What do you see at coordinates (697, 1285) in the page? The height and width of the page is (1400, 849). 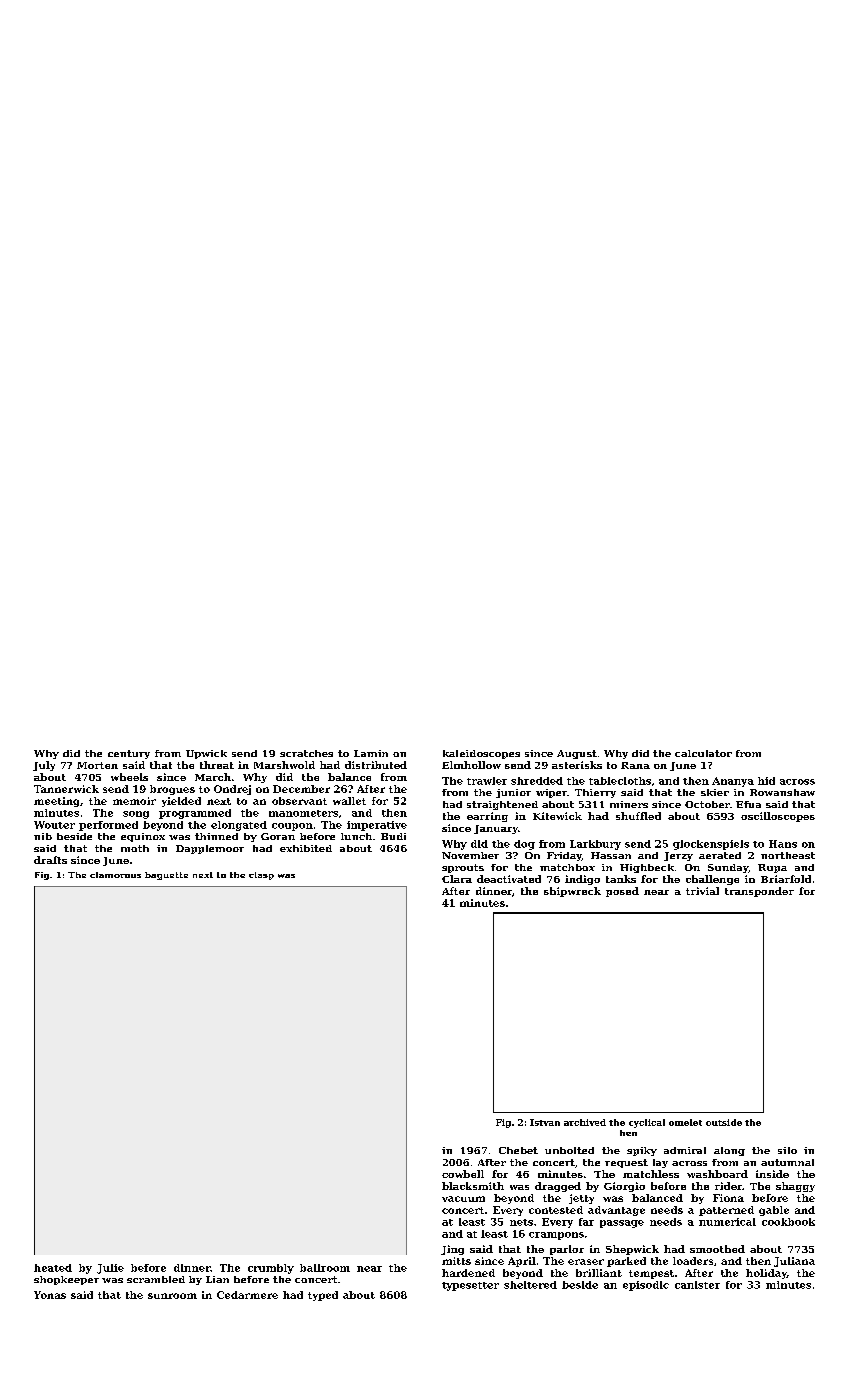 I see `canister` at bounding box center [697, 1285].
